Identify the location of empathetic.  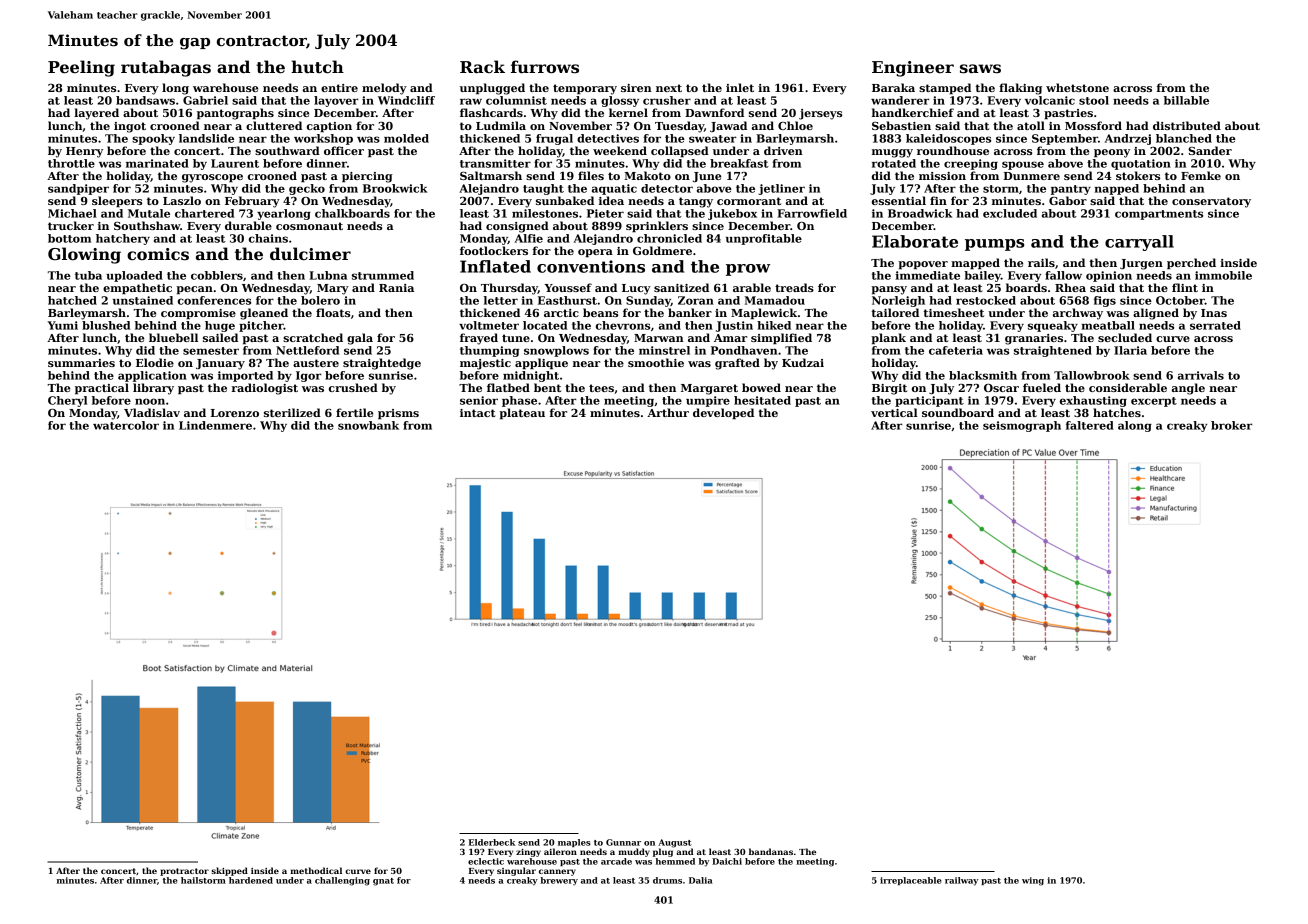
(137, 288).
